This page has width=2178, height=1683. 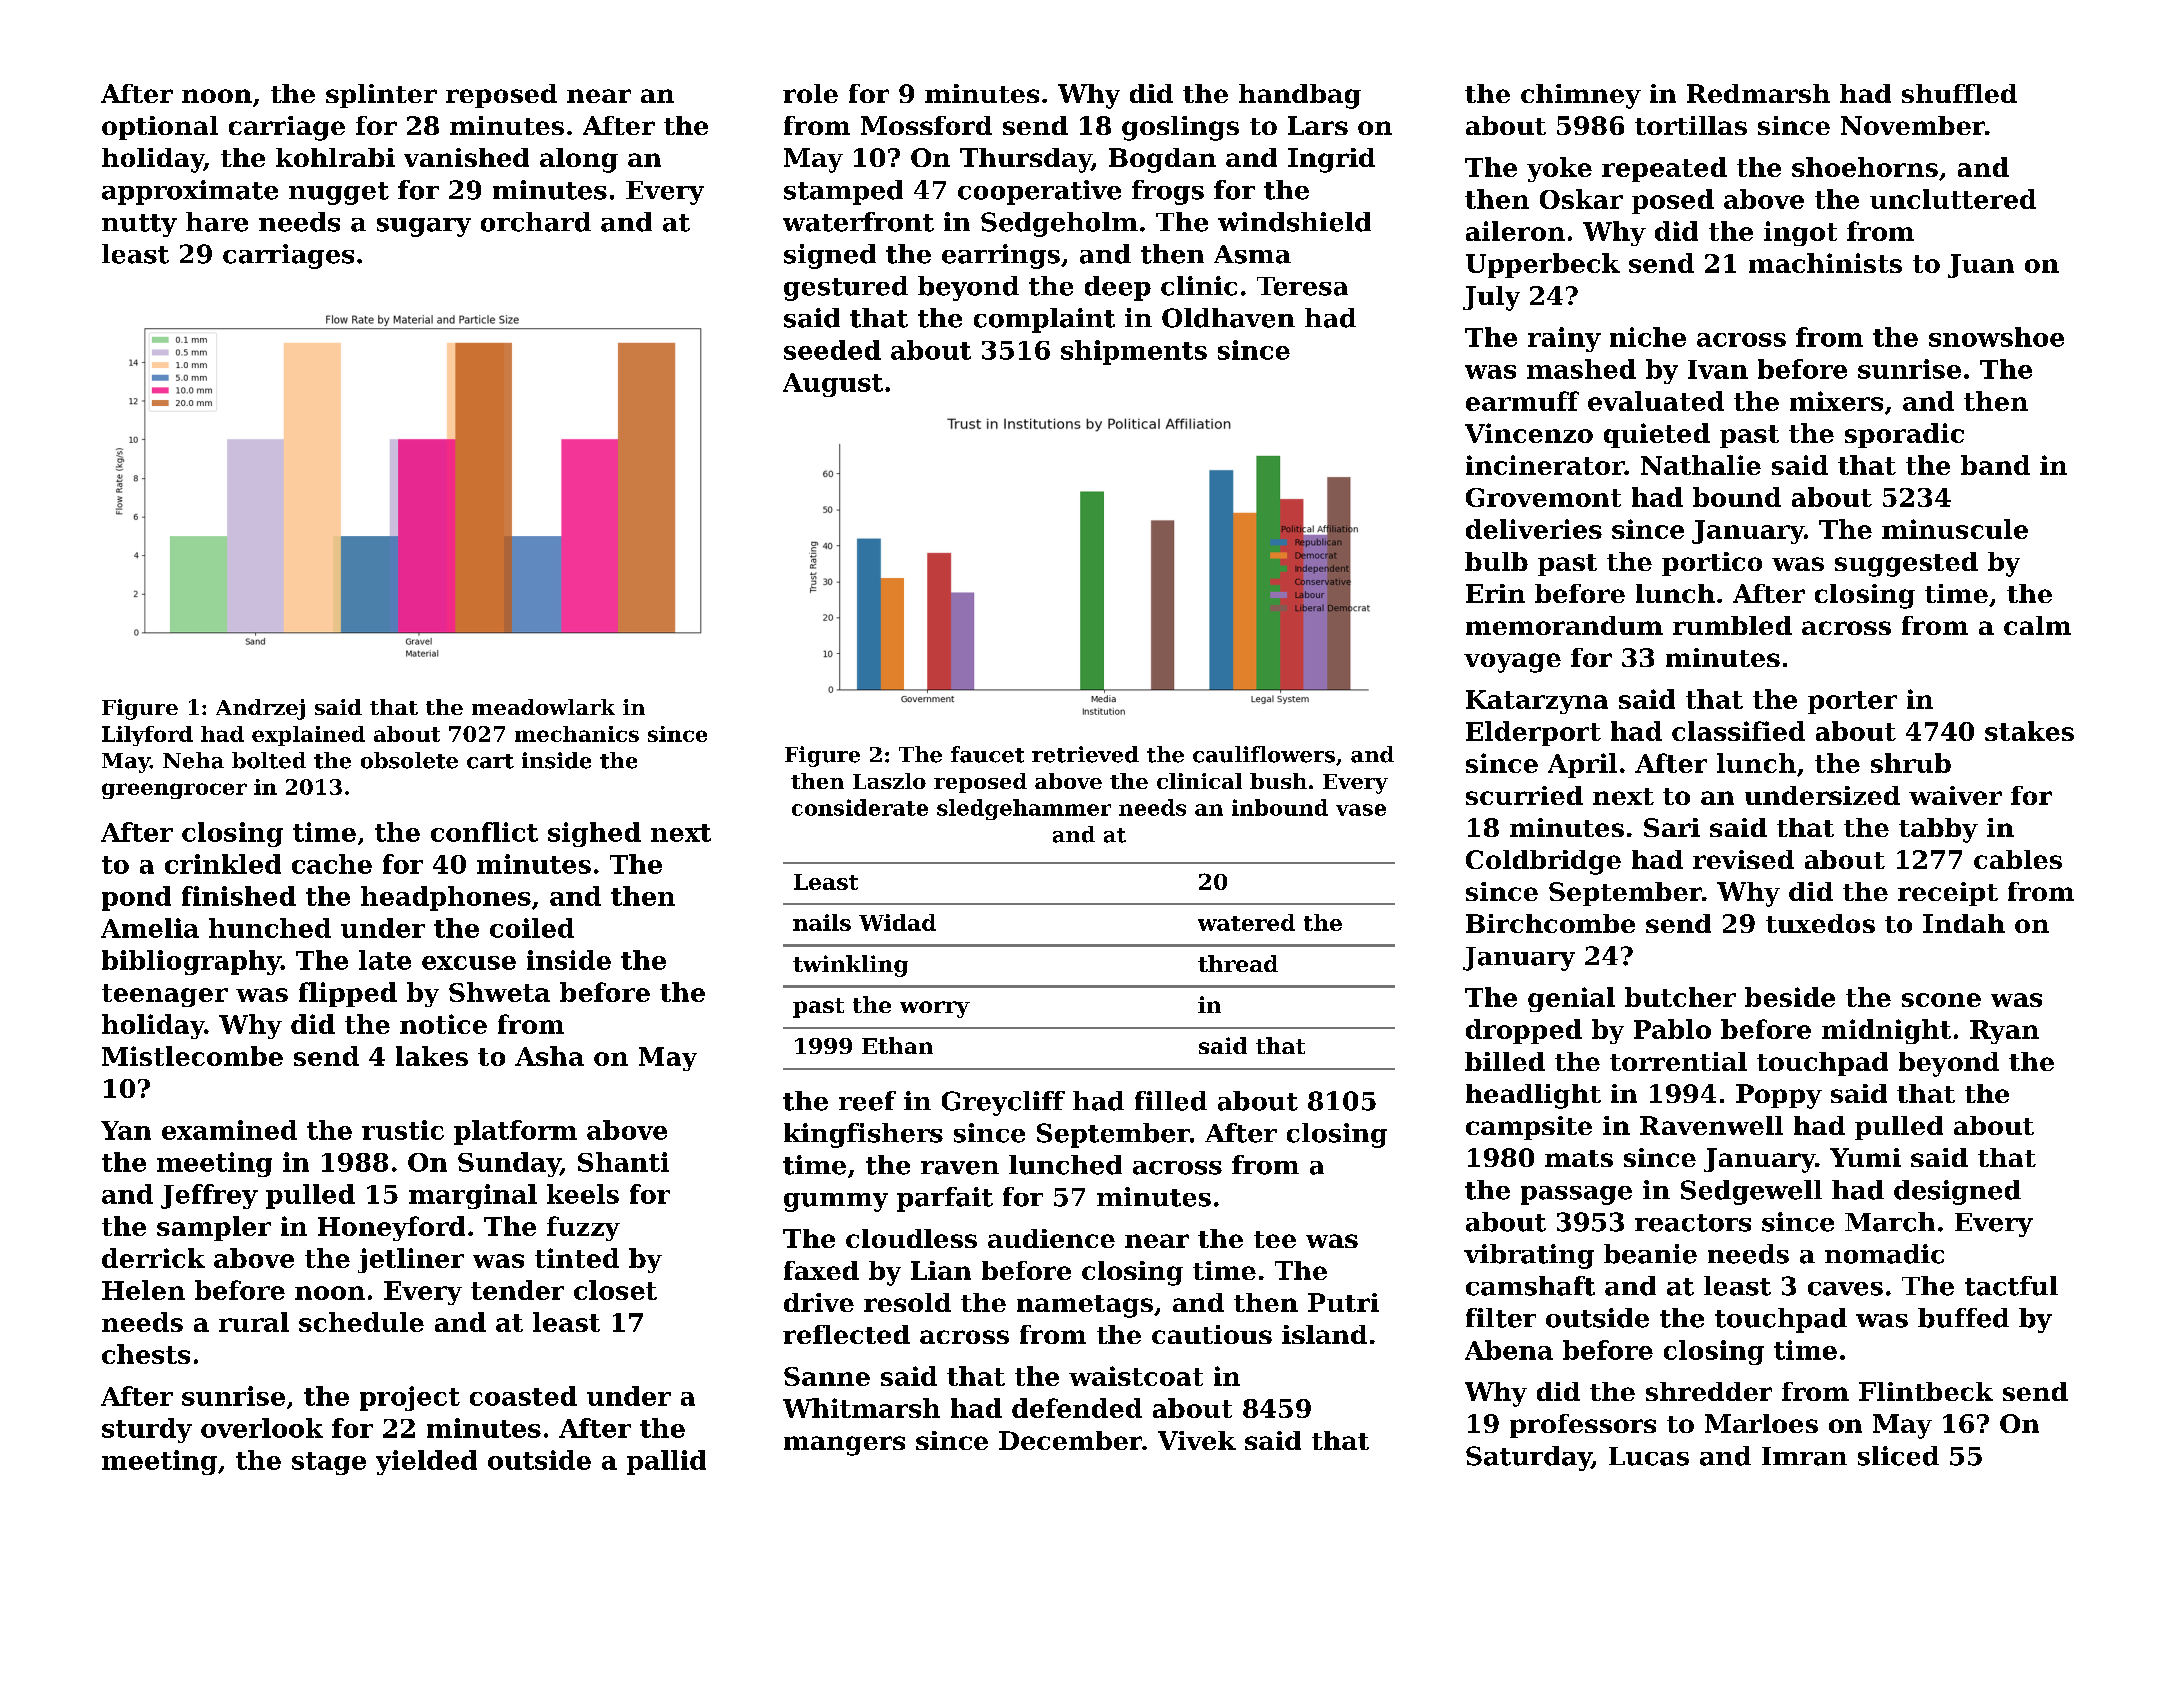 What do you see at coordinates (615, 1290) in the page?
I see `closet` at bounding box center [615, 1290].
